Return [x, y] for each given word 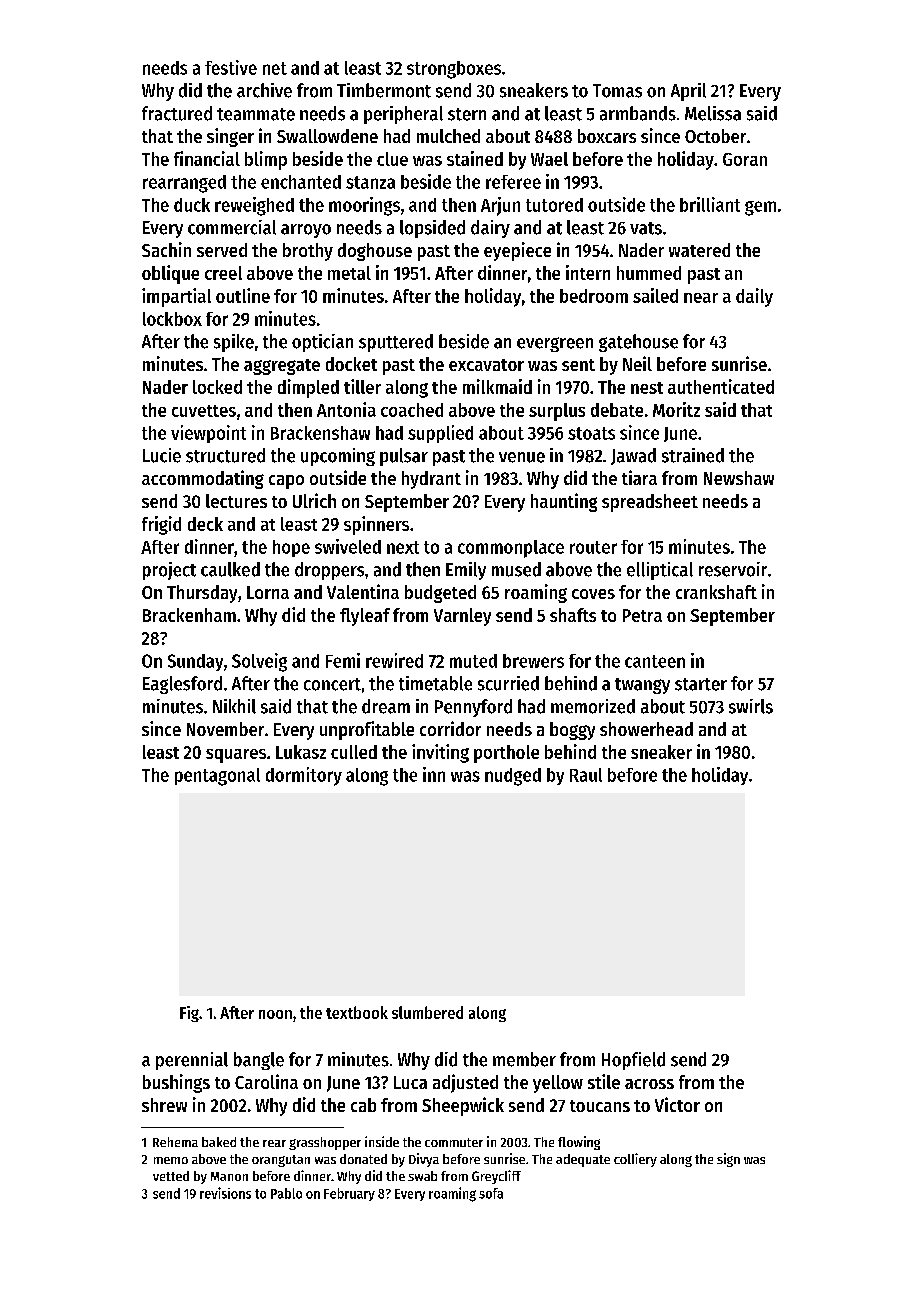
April [688, 92]
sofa [491, 1193]
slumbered [427, 1012]
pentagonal [217, 777]
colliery [635, 1160]
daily [754, 297]
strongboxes [454, 70]
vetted [171, 1176]
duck [192, 205]
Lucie [162, 455]
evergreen [555, 344]
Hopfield [633, 1061]
